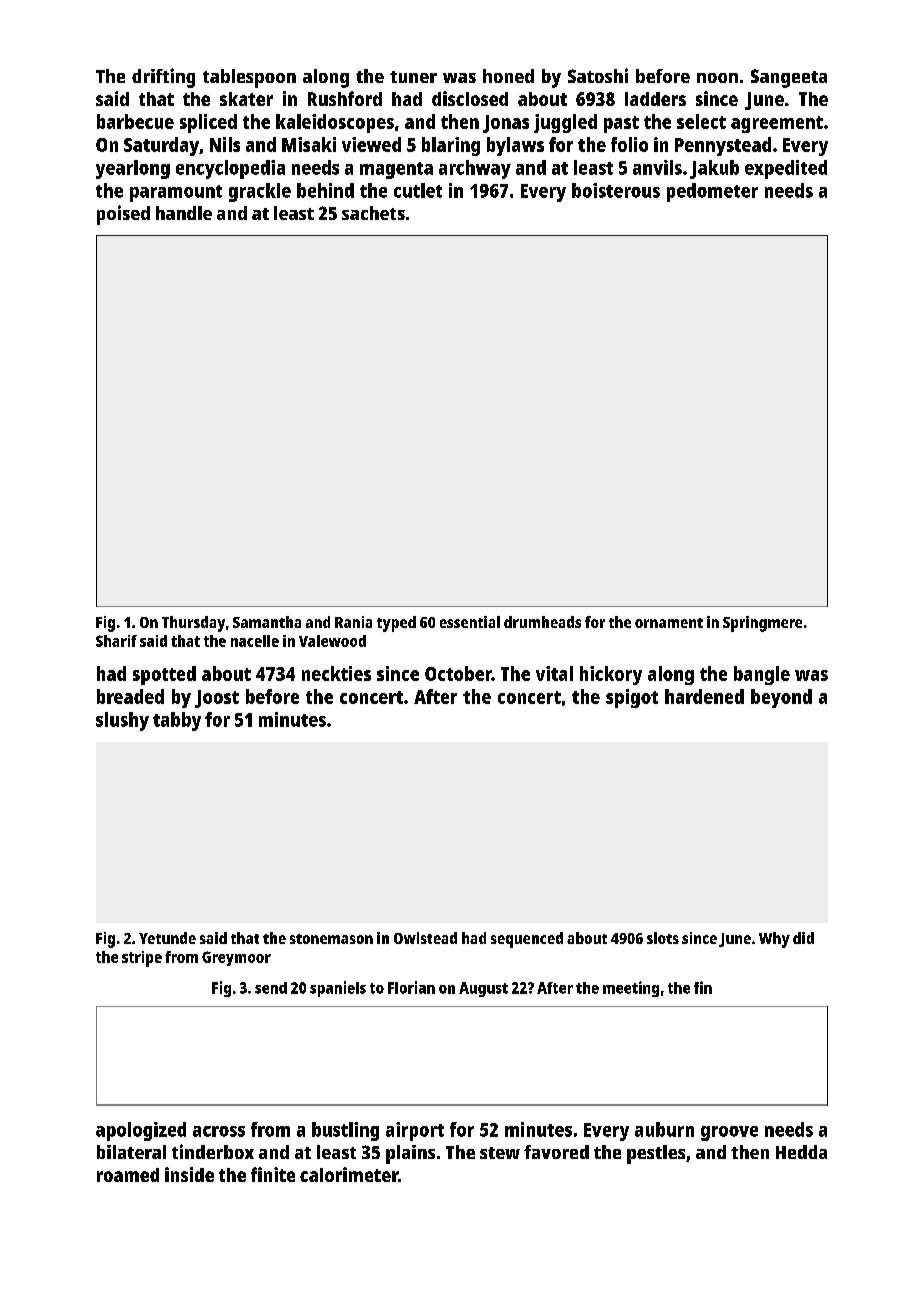 This screenshot has width=924, height=1308. Describe the element at coordinates (141, 1131) in the screenshot. I see `apologized` at that location.
